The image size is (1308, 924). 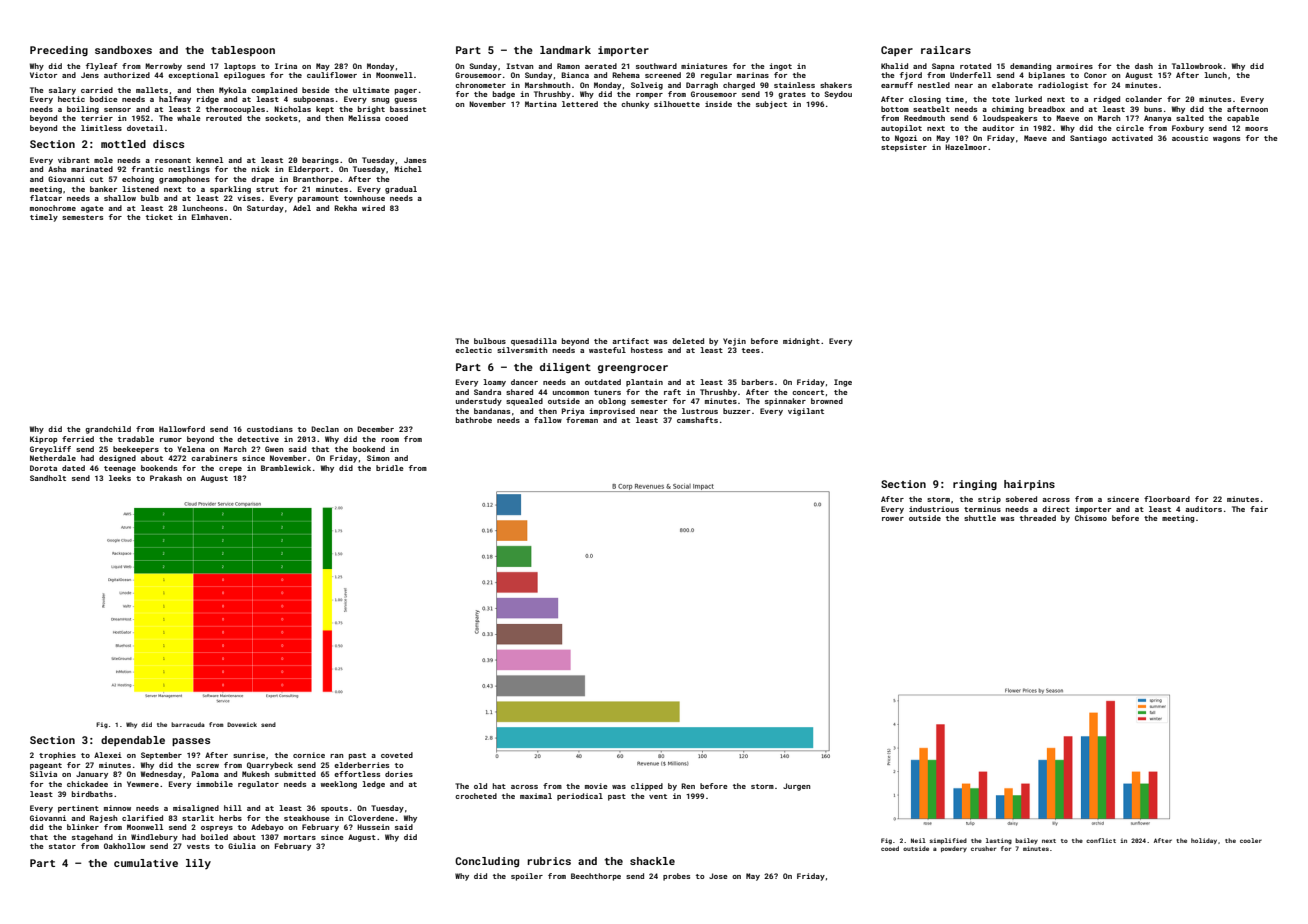 I want to click on autopilot, so click(x=901, y=129).
